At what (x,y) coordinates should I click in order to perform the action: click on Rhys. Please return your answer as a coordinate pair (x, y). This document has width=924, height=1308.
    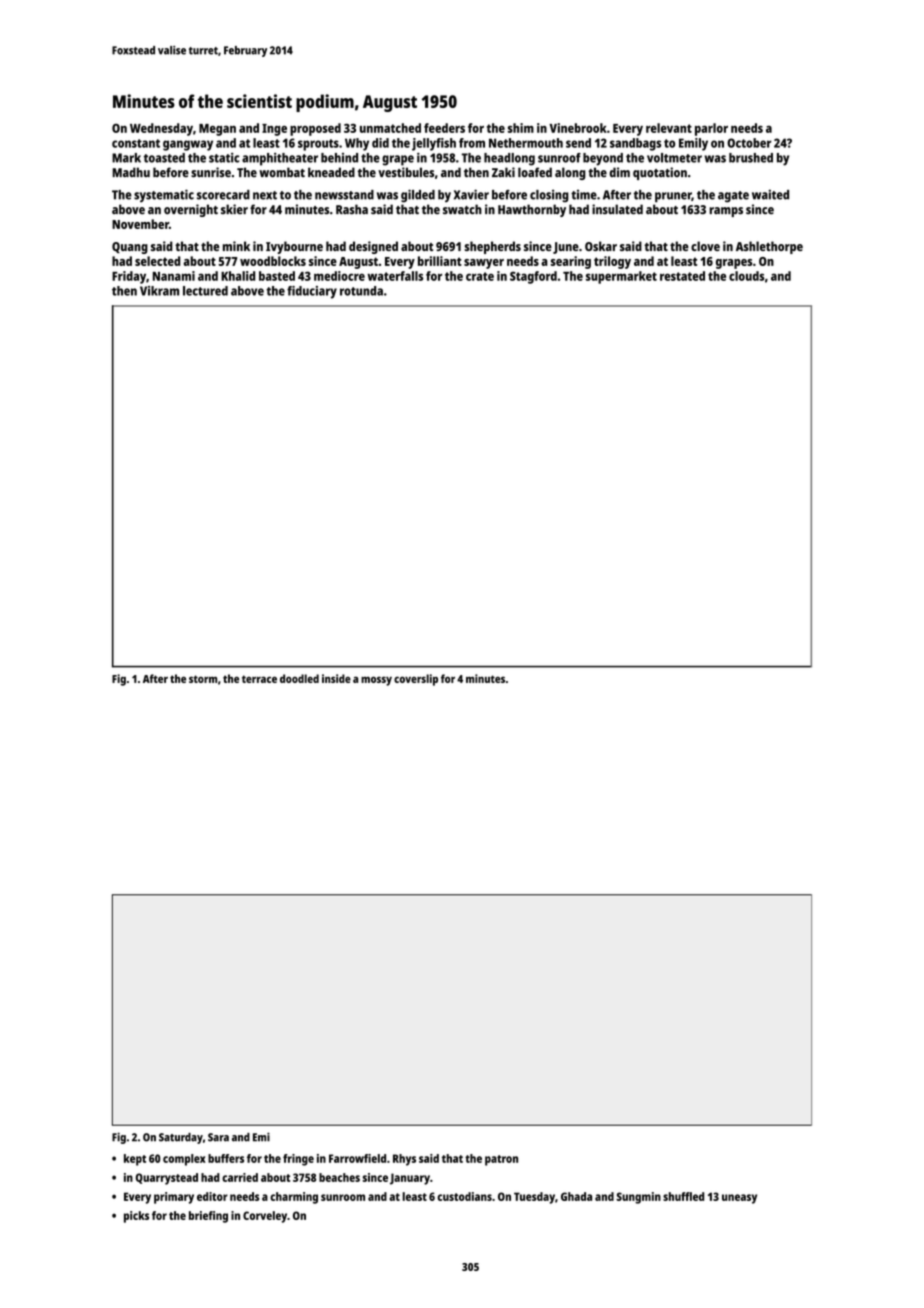
    Looking at the image, I should click on (404, 1160).
